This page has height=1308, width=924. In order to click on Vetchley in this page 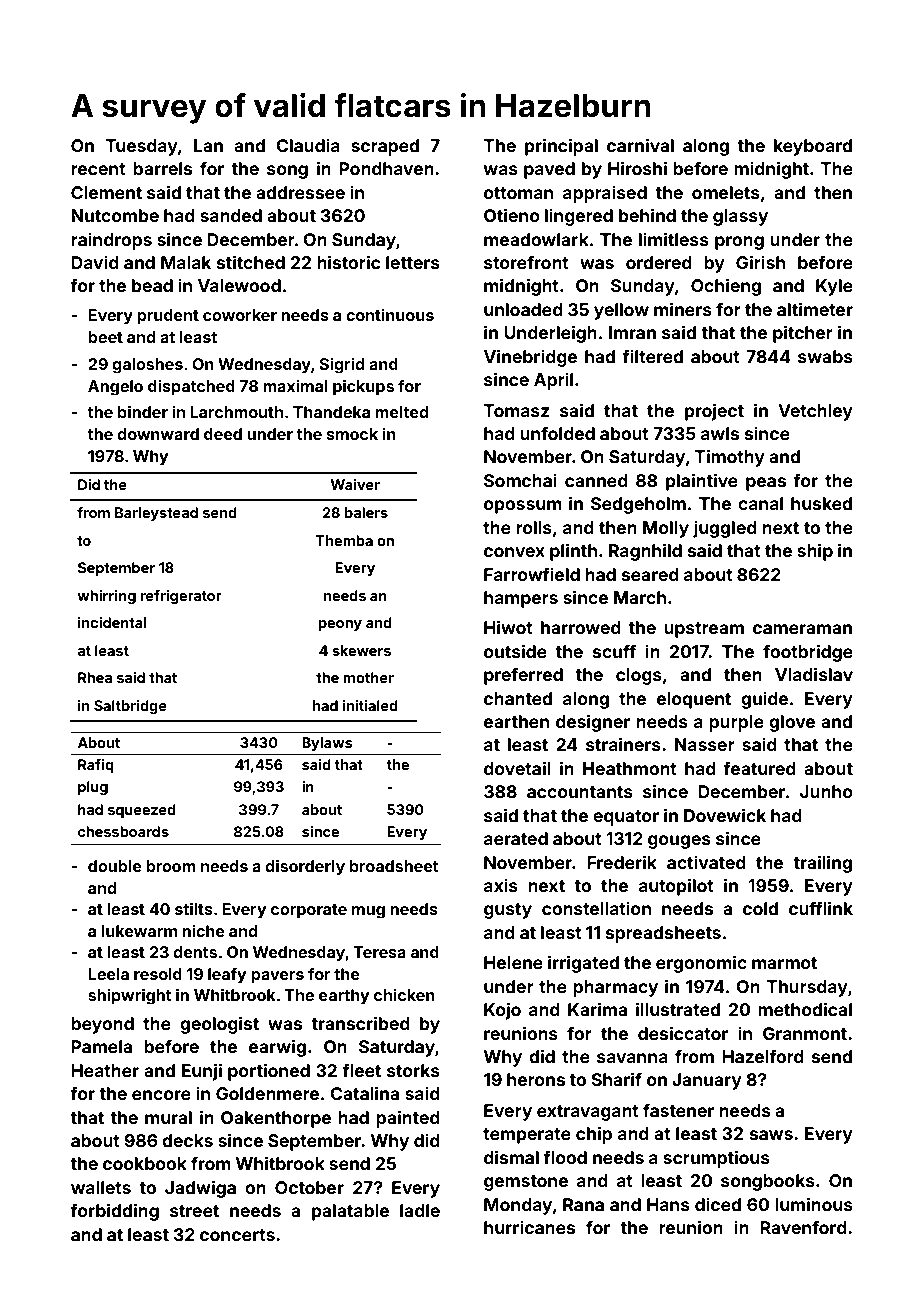, I will do `click(815, 412)`.
